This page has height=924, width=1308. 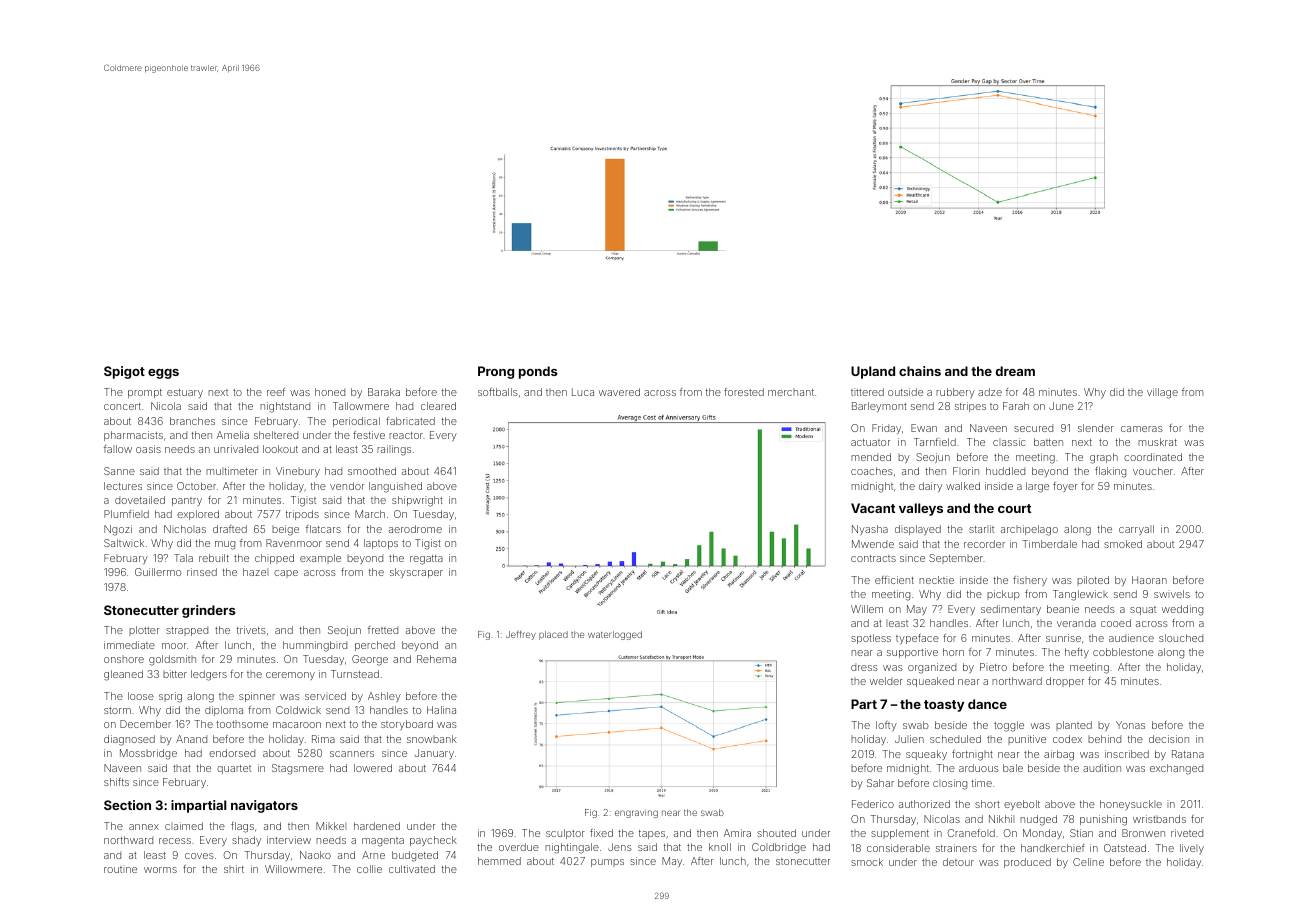 What do you see at coordinates (619, 392) in the page?
I see `wavered` at bounding box center [619, 392].
